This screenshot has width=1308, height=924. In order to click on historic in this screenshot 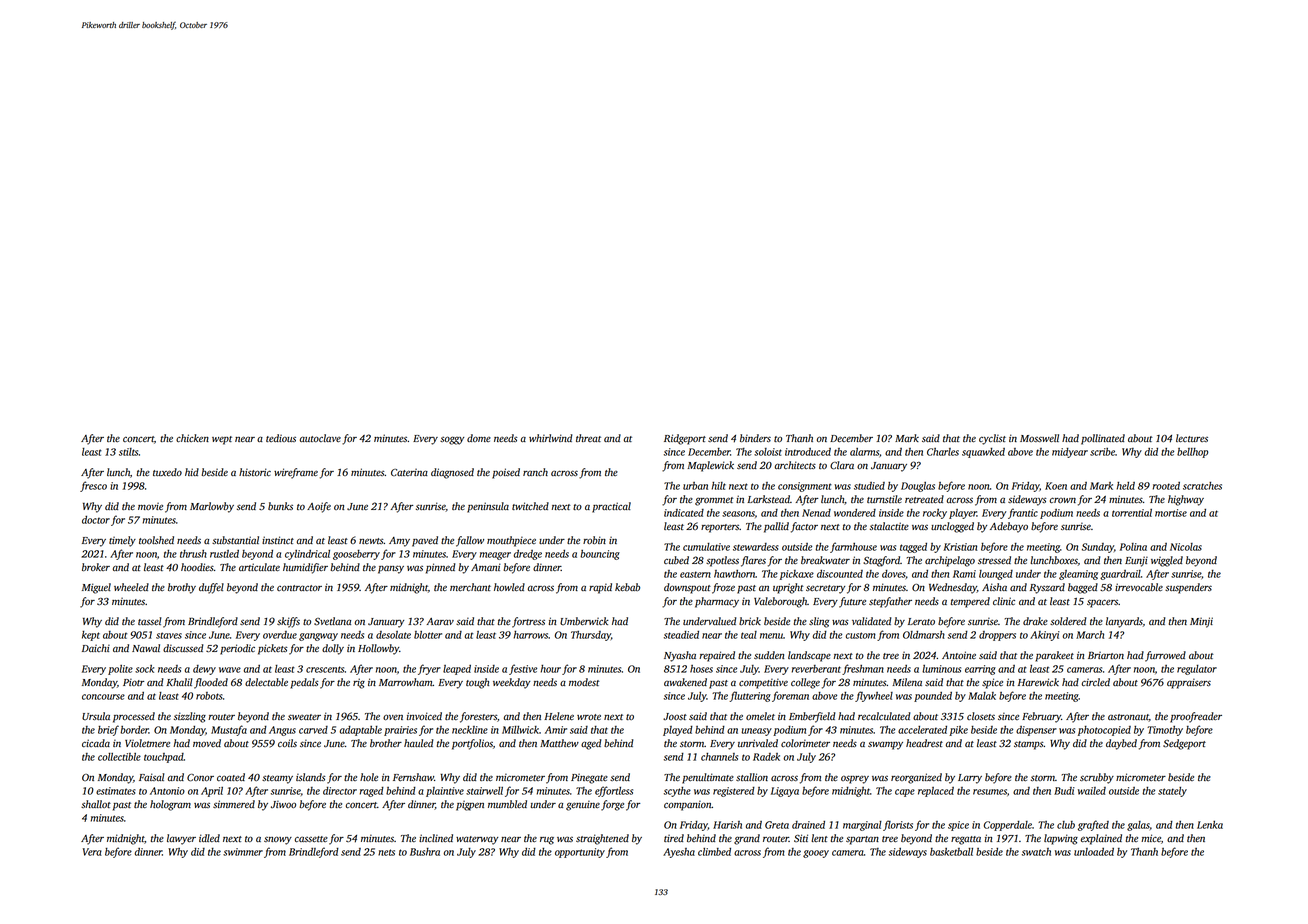, I will do `click(255, 472)`.
